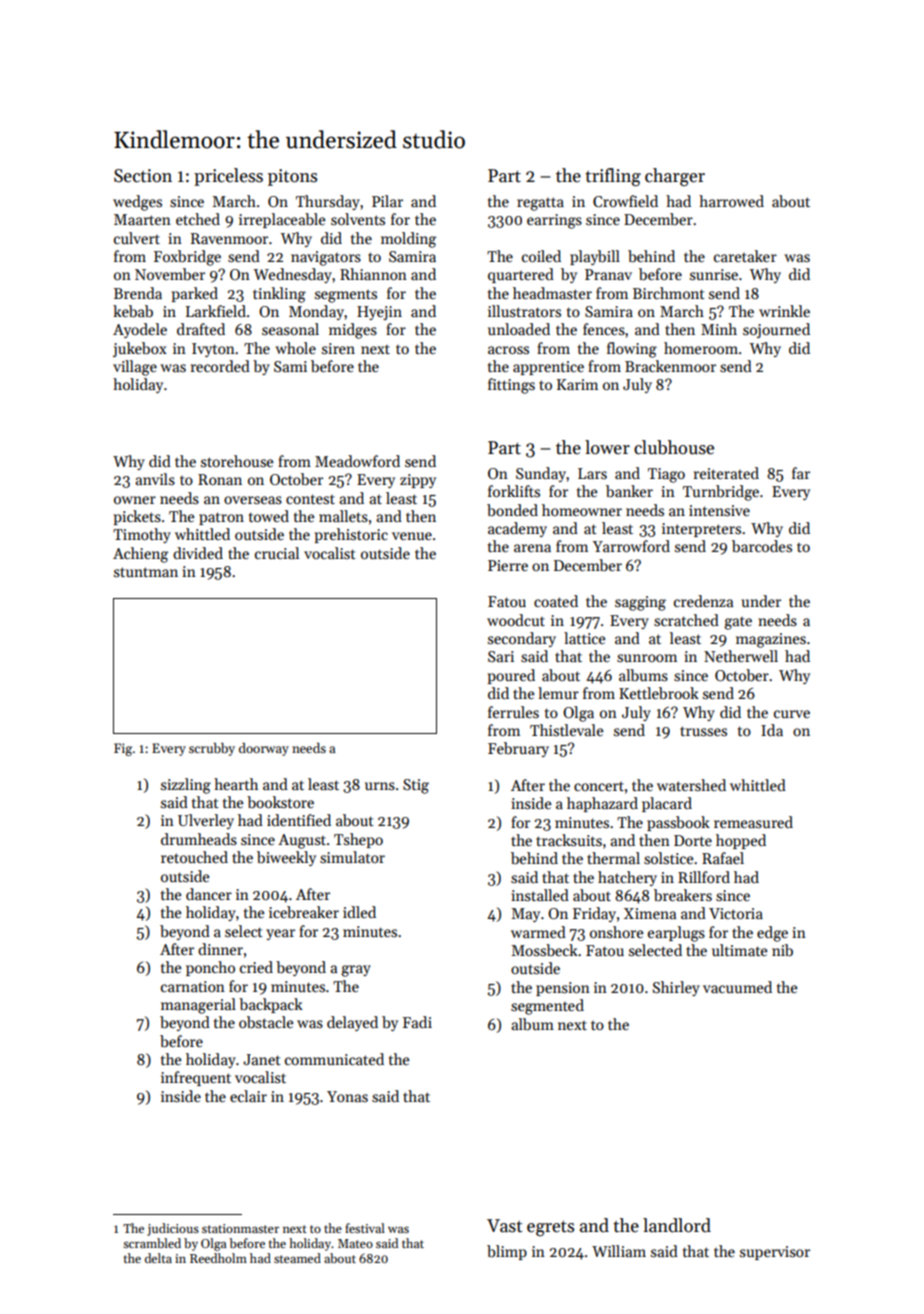  I want to click on fittings, so click(511, 386).
